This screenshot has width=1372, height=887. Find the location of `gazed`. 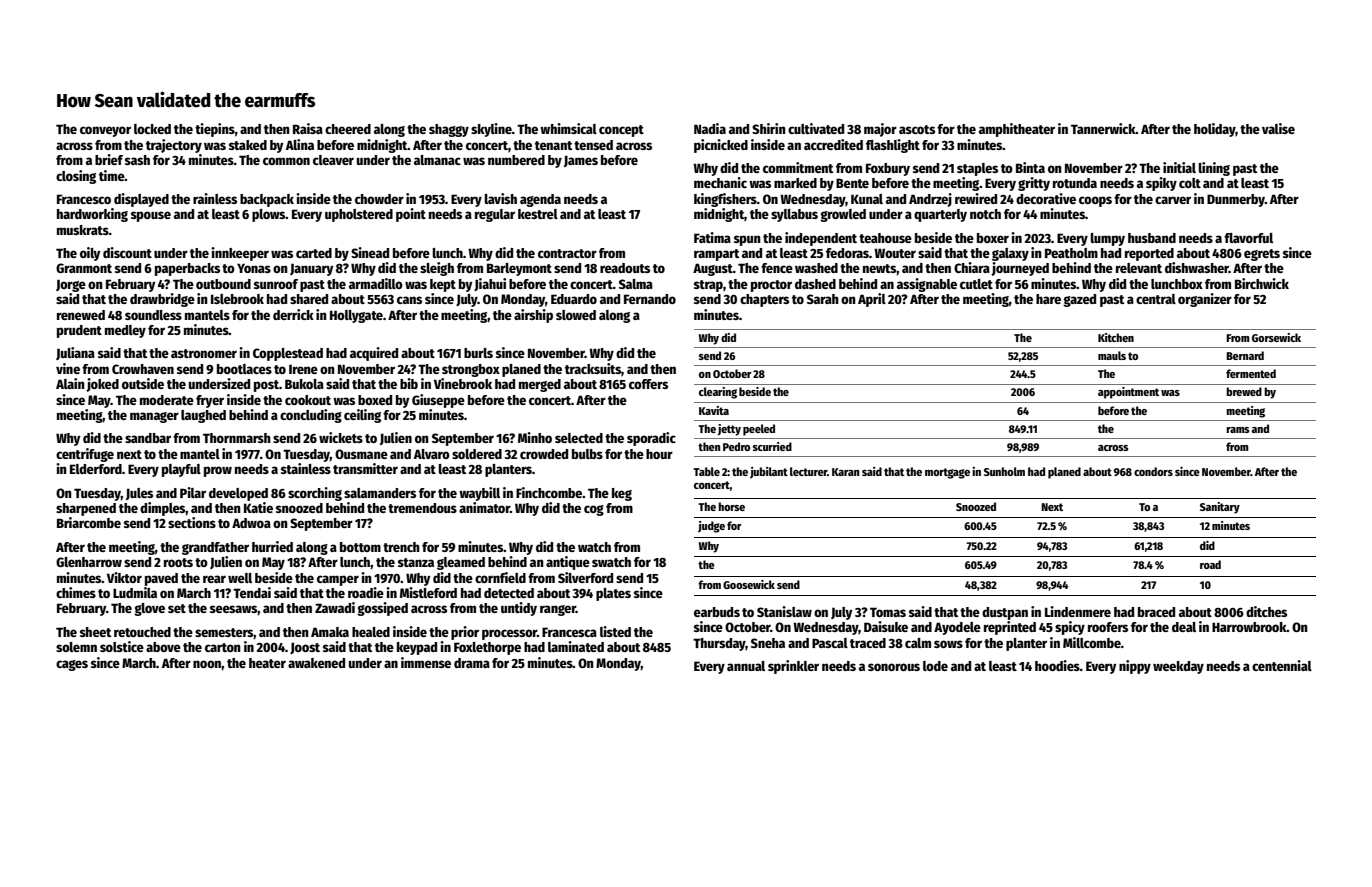

gazed is located at coordinates (1079, 300).
